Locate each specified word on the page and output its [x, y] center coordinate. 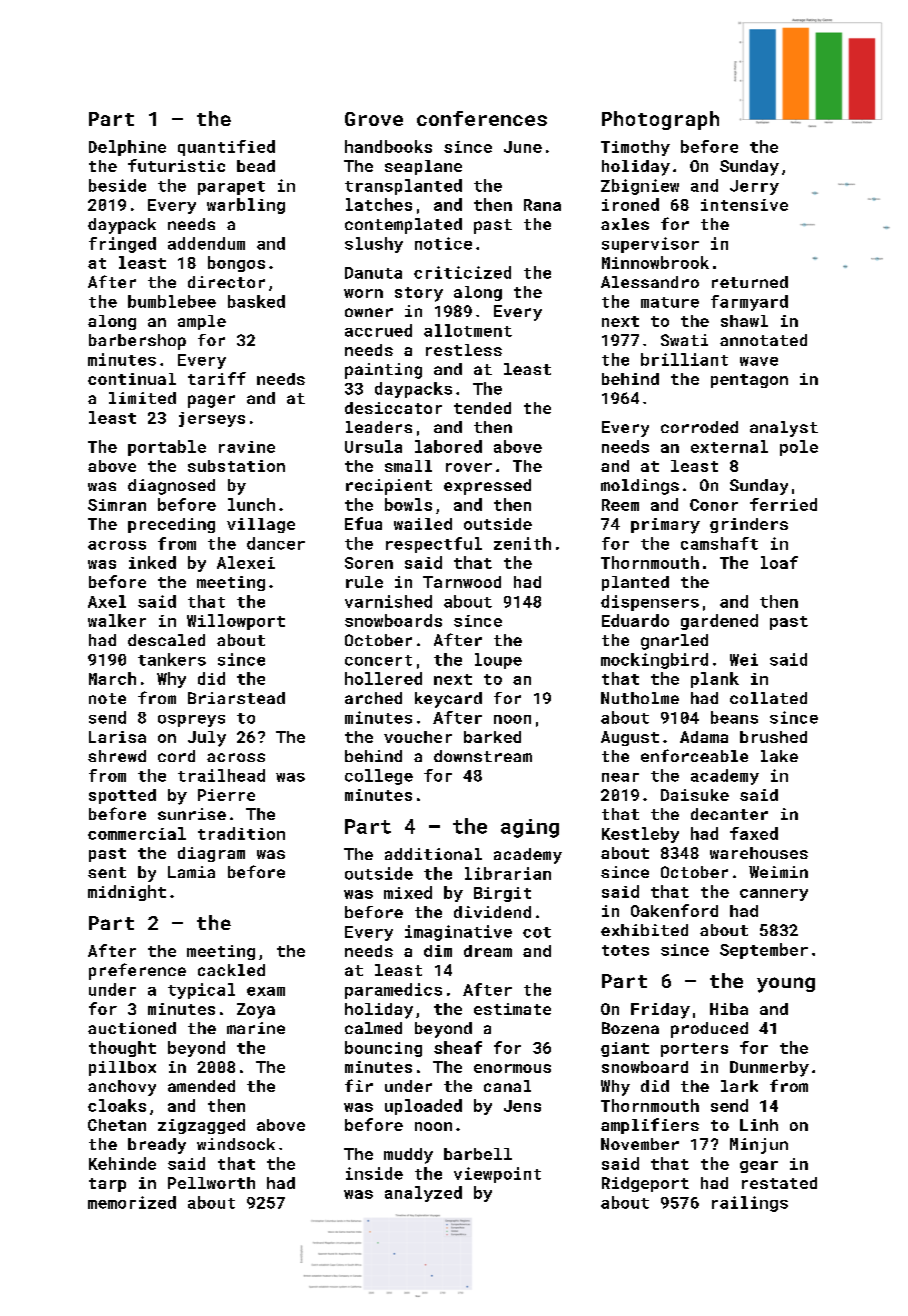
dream [488, 951]
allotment [468, 330]
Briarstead [236, 698]
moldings [640, 487]
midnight [127, 893]
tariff [217, 378]
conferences [482, 118]
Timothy [635, 148]
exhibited [644, 930]
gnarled [674, 642]
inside [374, 1173]
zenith [522, 543]
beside [117, 185]
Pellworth [211, 1183]
